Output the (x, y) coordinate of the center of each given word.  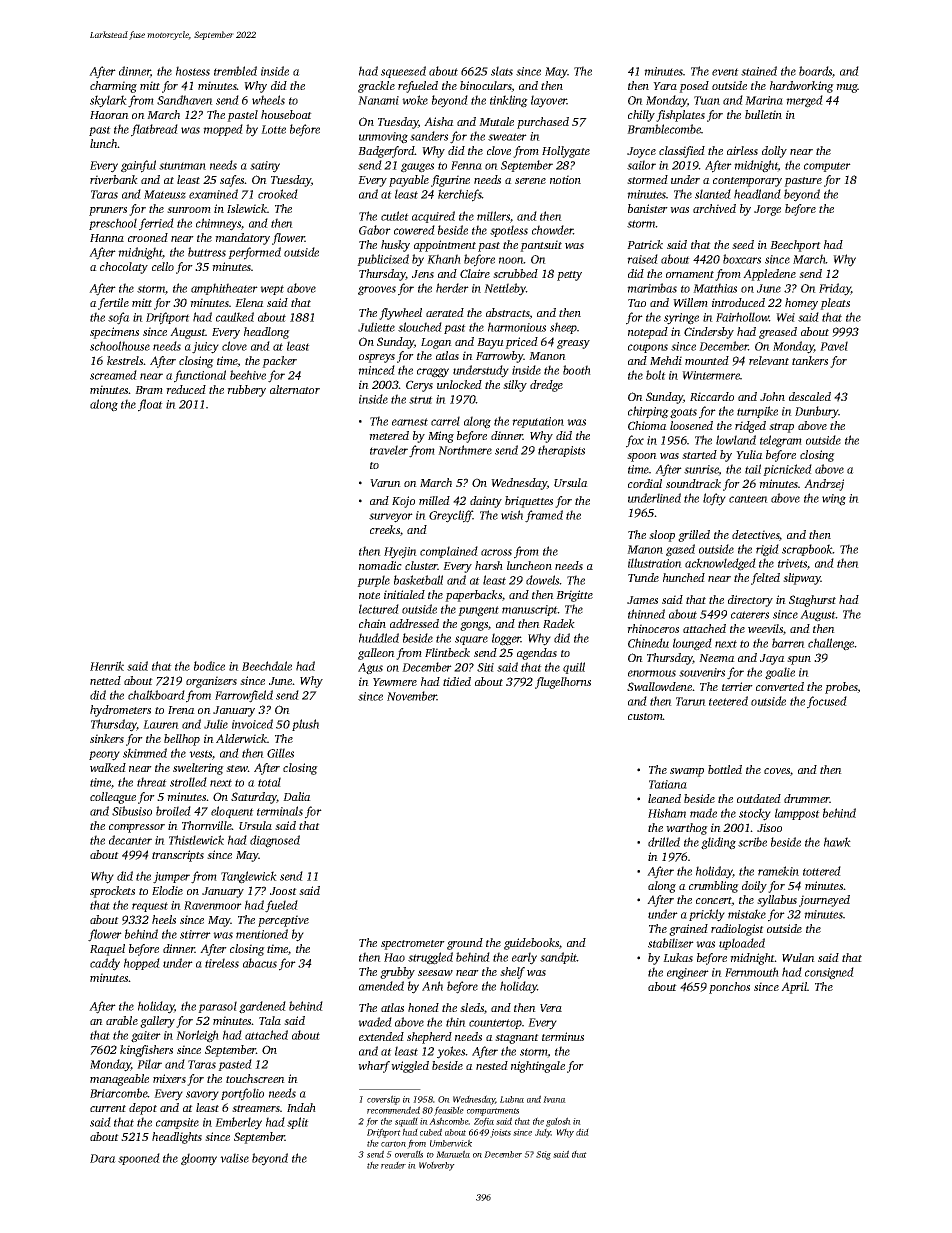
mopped (223, 130)
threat (152, 782)
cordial (645, 483)
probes (841, 688)
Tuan (707, 100)
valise (234, 1158)
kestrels (125, 360)
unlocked (459, 384)
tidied (457, 681)
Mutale (496, 121)
